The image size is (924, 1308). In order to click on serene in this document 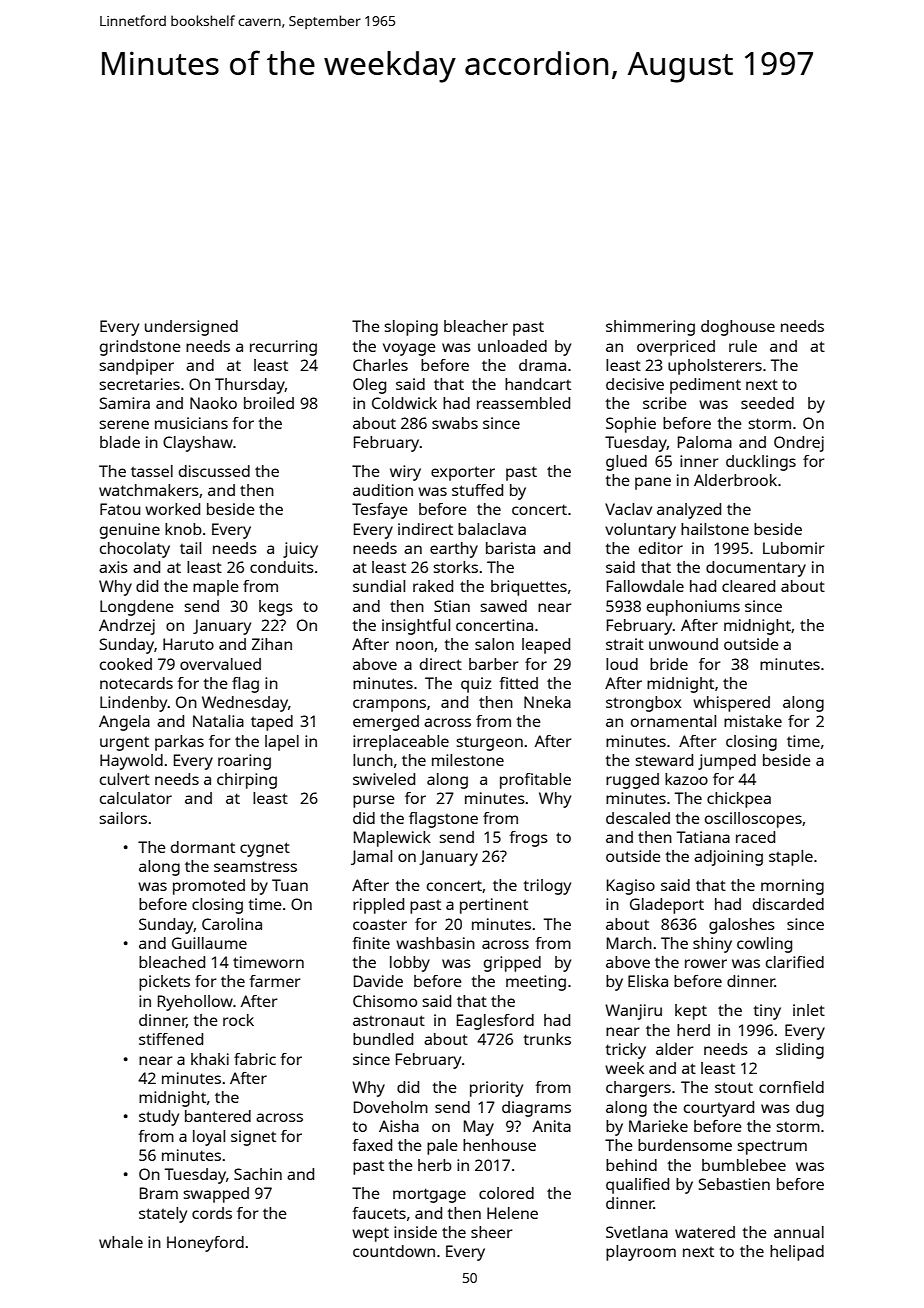, I will do `click(124, 424)`.
